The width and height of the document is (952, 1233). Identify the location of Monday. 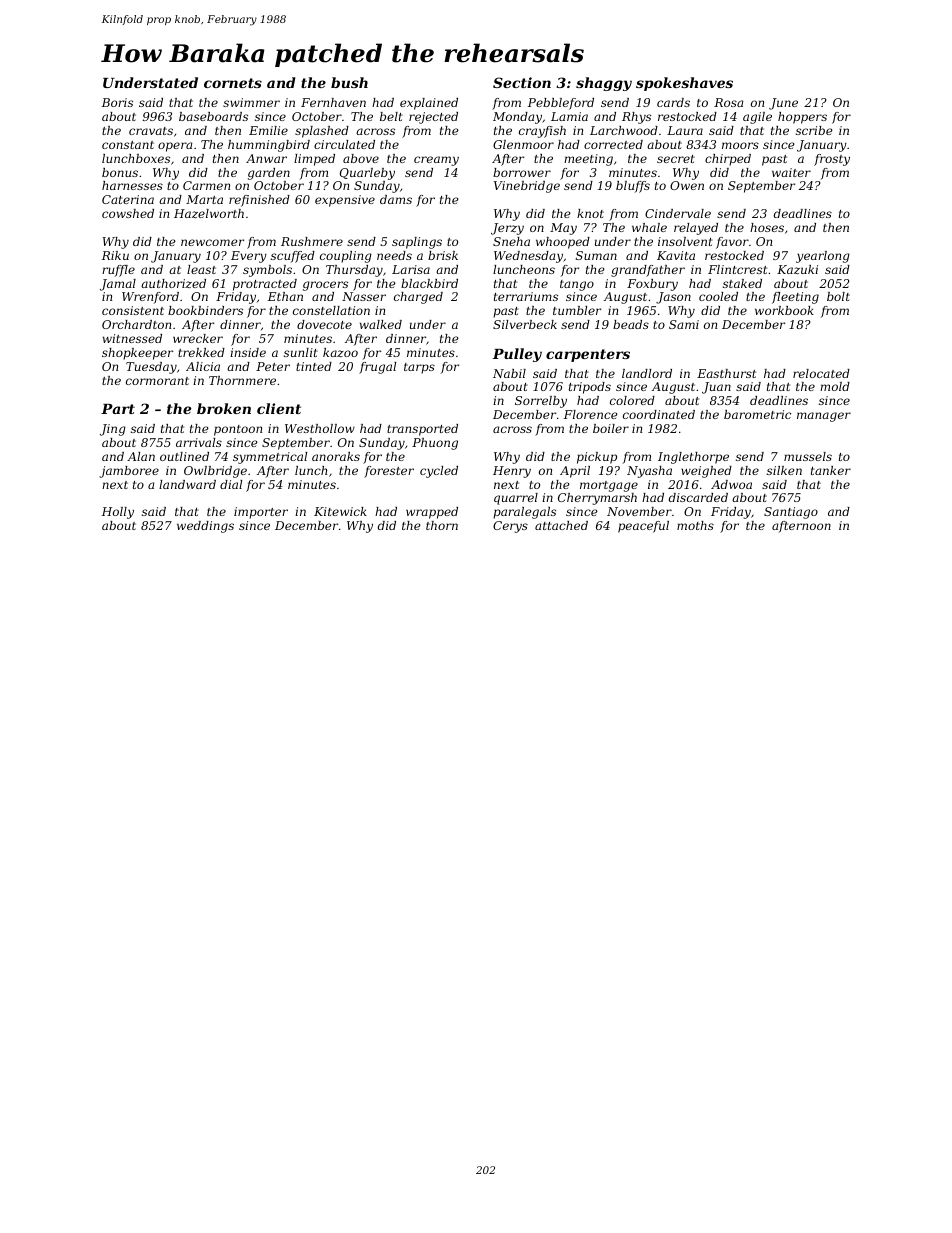
(517, 118).
